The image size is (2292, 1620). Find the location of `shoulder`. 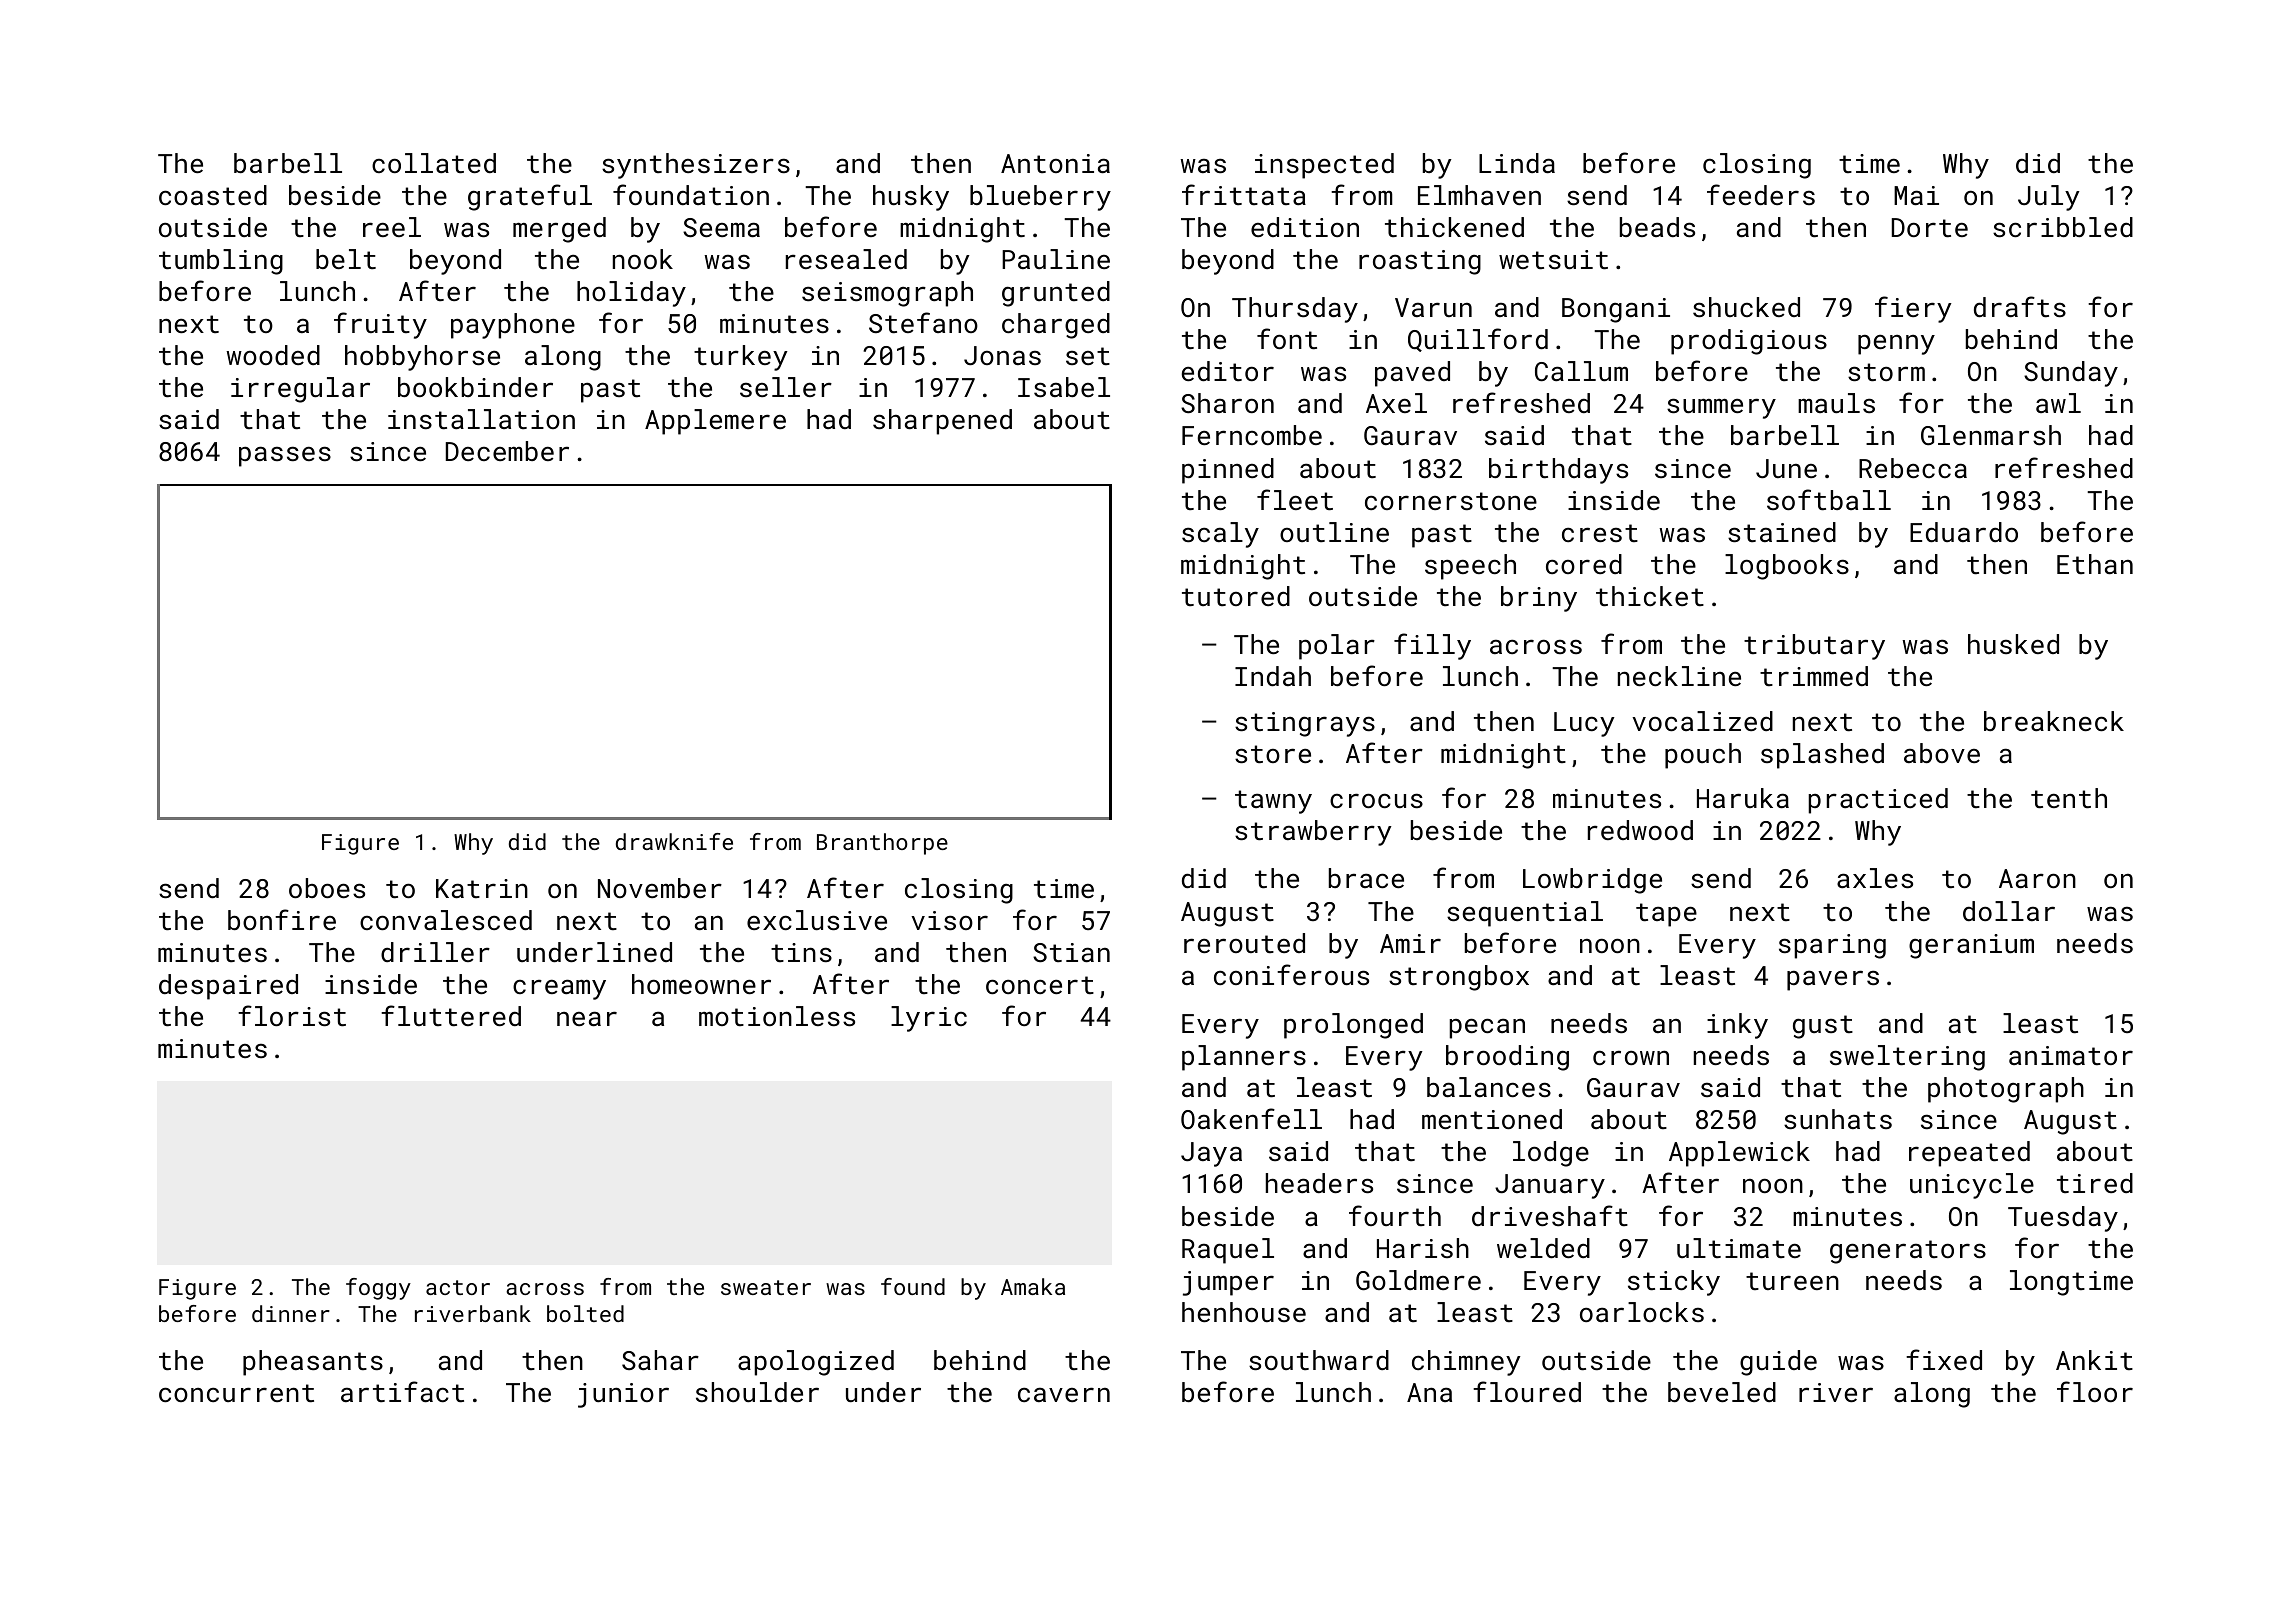

shoulder is located at coordinates (757, 1392).
